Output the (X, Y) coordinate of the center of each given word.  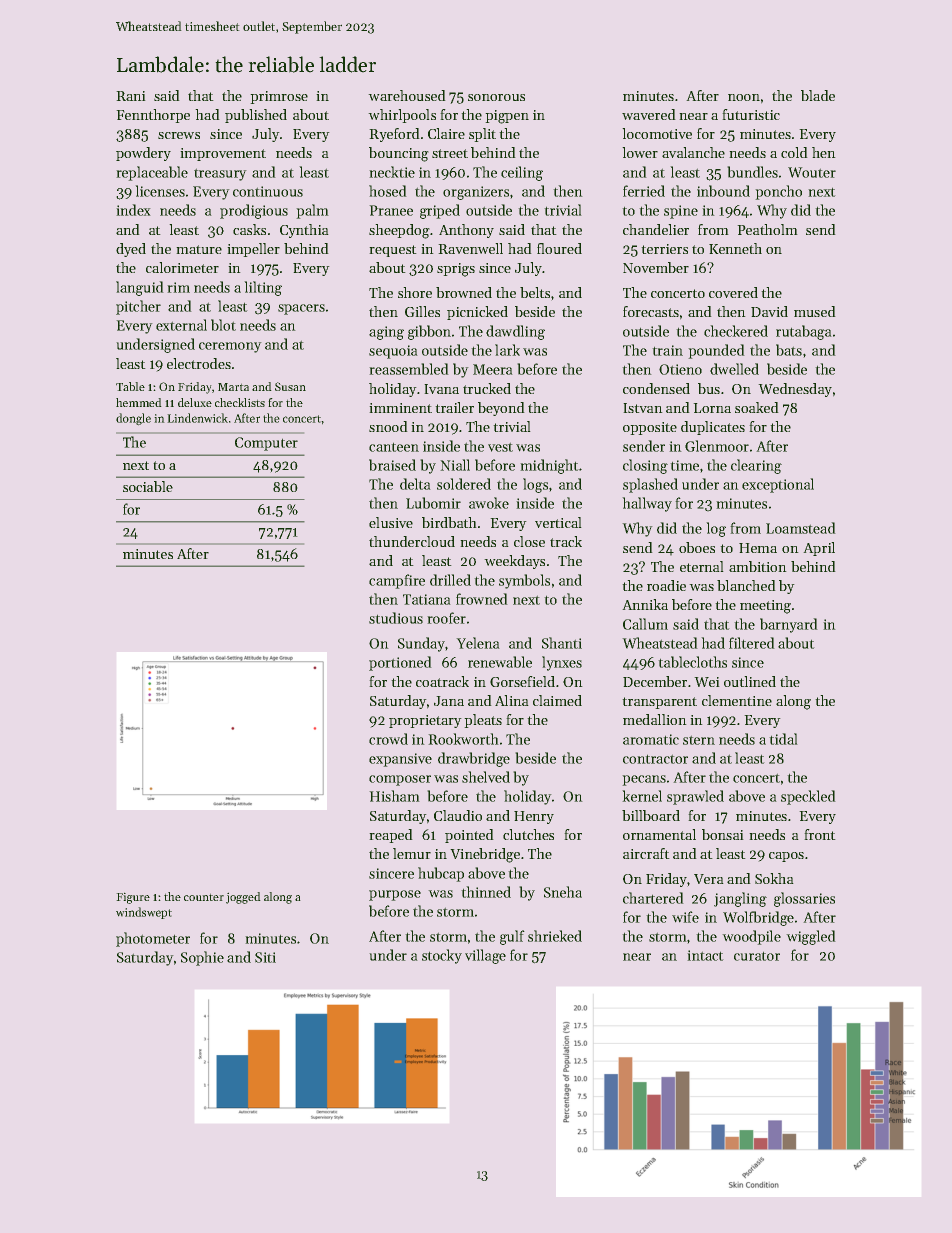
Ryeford (394, 135)
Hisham (394, 796)
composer (400, 780)
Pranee (391, 210)
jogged (243, 898)
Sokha (774, 878)
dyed (131, 250)
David (769, 311)
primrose (279, 97)
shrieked (555, 936)
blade (818, 95)
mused (814, 311)
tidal (783, 739)
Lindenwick (198, 418)
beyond (501, 409)
